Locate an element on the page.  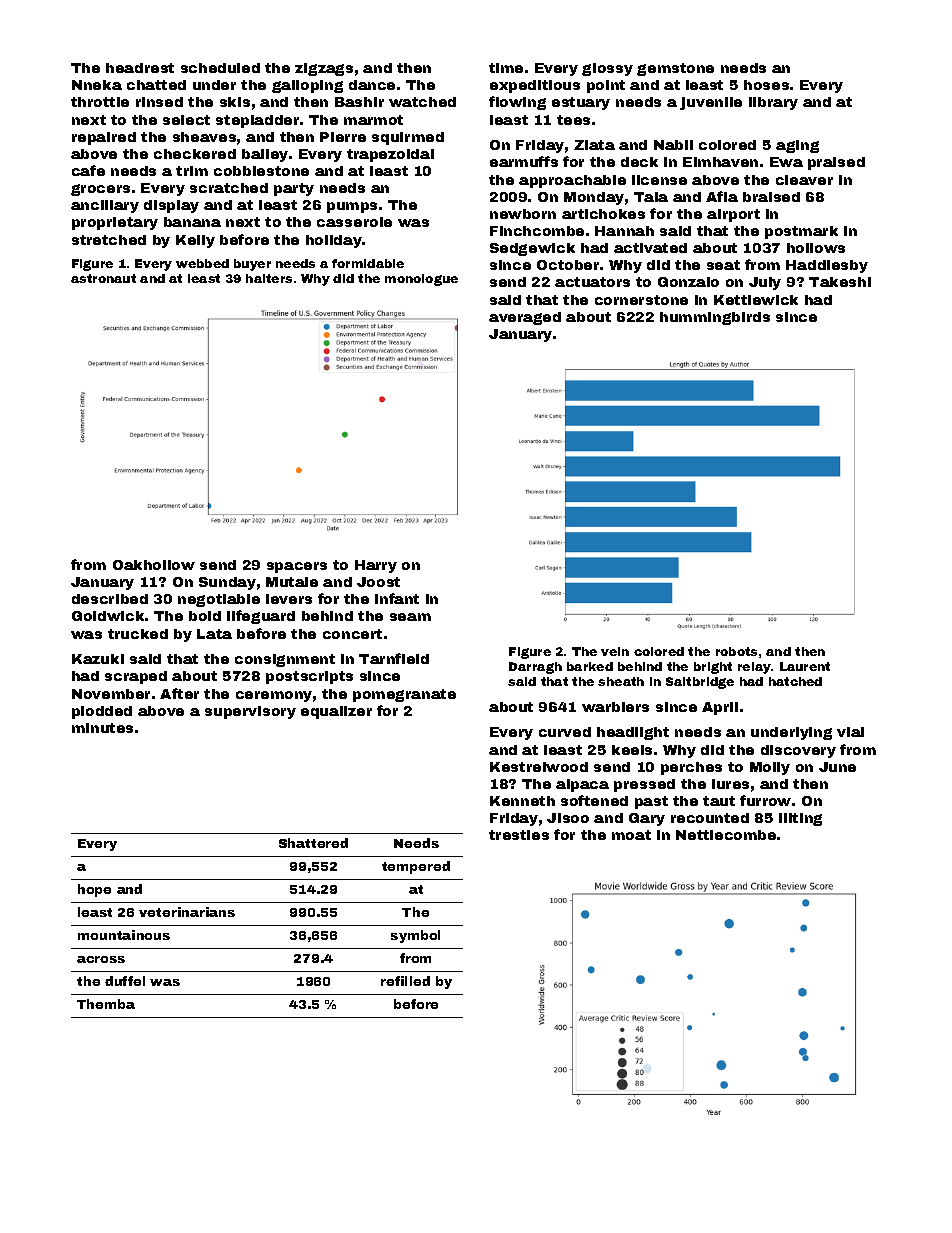
Goldwick is located at coordinates (108, 616).
